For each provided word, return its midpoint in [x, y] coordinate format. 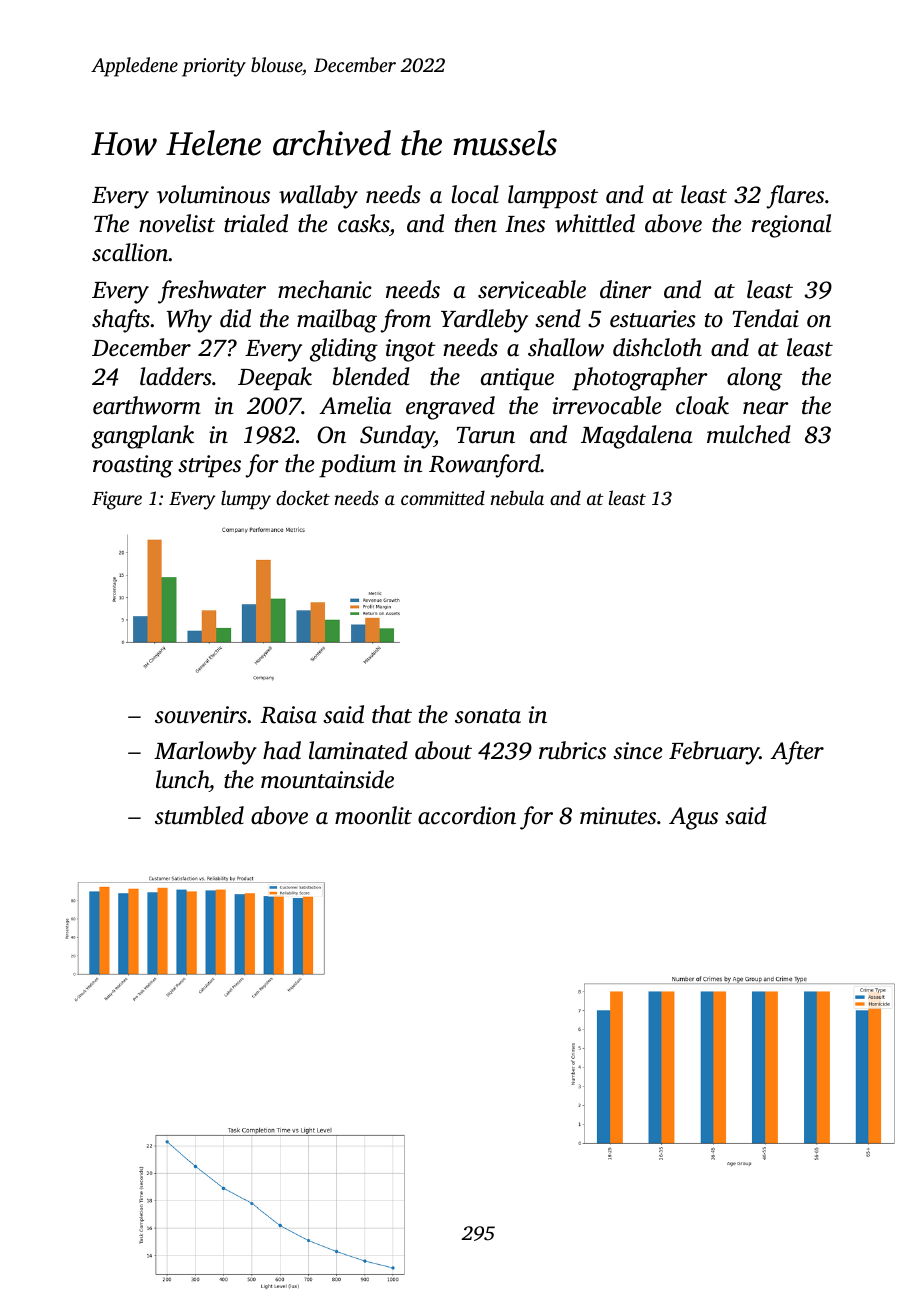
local [475, 194]
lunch [182, 779]
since [638, 751]
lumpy [246, 500]
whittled [595, 223]
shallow [566, 347]
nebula [517, 497]
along [754, 379]
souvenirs [201, 715]
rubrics [572, 750]
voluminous [213, 194]
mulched [749, 434]
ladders [176, 376]
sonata [488, 716]
